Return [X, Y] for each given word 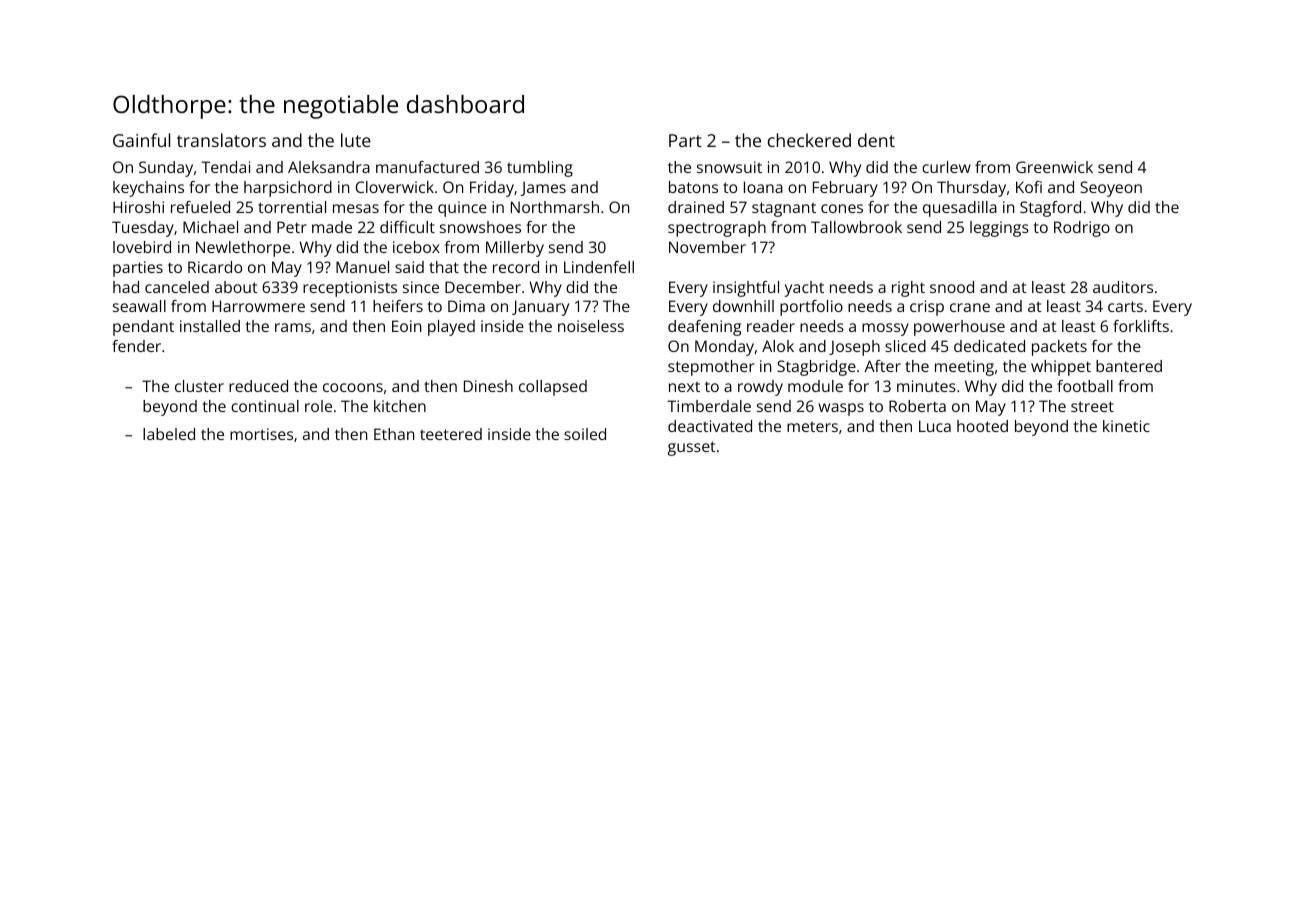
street [1092, 406]
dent [876, 140]
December [483, 287]
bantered [1129, 366]
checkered [809, 140]
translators [221, 140]
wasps [841, 409]
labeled [169, 434]
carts [1125, 306]
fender [136, 346]
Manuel [362, 267]
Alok [778, 346]
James [543, 188]
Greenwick [1054, 167]
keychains [148, 189]
